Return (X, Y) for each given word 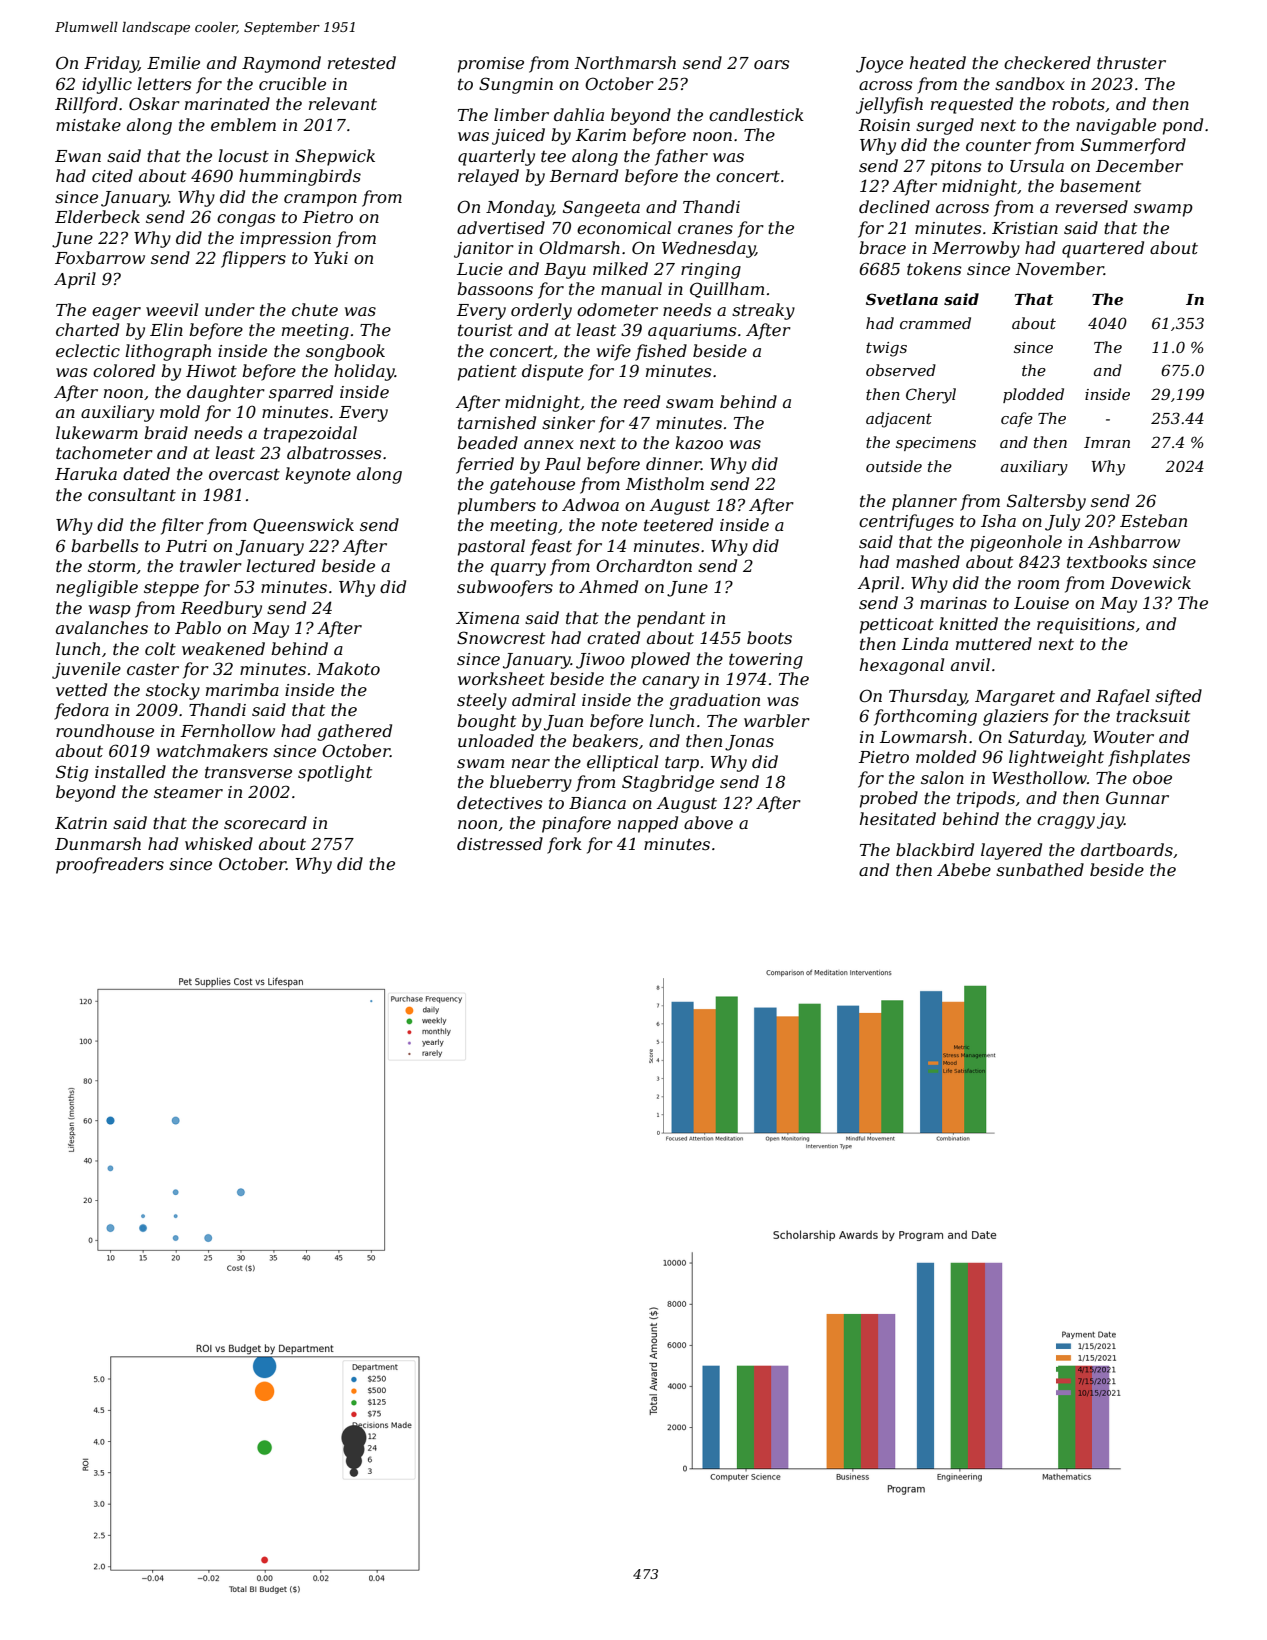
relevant (343, 103)
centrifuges (906, 522)
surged (945, 126)
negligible (97, 588)
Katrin (81, 823)
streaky (763, 311)
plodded (1033, 395)
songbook (345, 352)
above (708, 822)
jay (1110, 821)
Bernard (584, 175)
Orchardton (644, 565)
